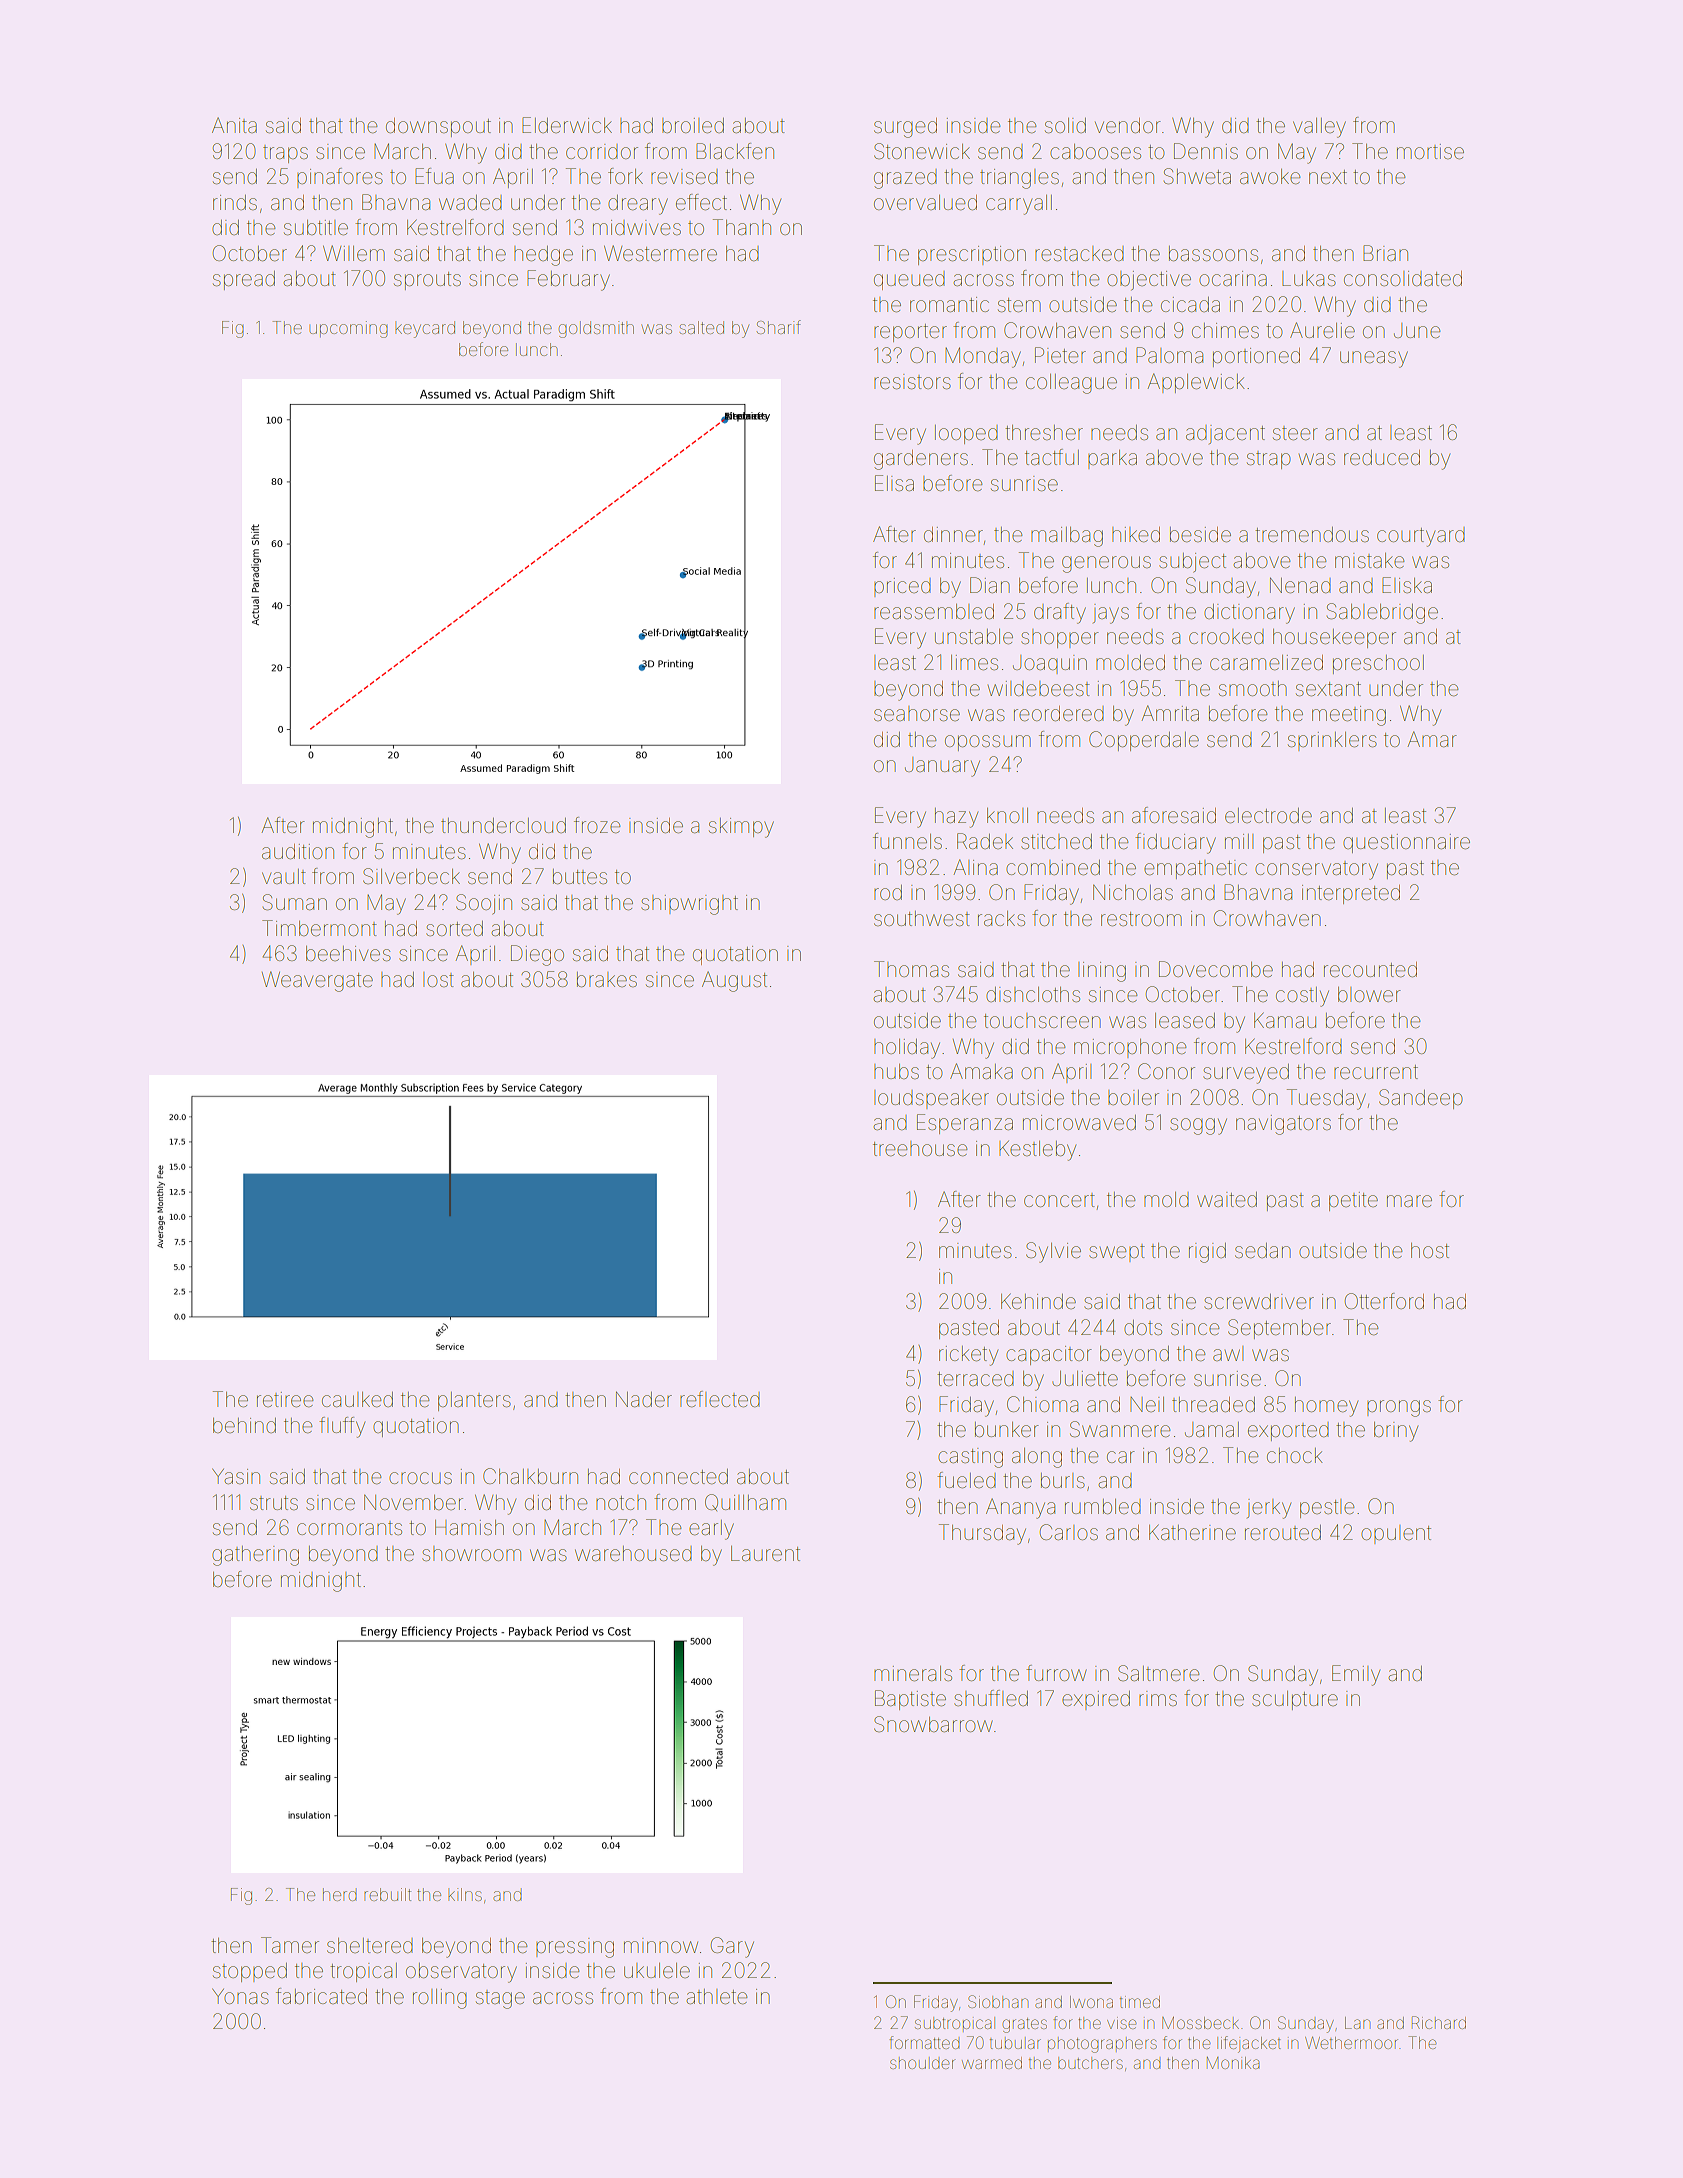 The image size is (1683, 2178). What do you see at coordinates (1050, 664) in the document?
I see `Joaquin` at bounding box center [1050, 664].
